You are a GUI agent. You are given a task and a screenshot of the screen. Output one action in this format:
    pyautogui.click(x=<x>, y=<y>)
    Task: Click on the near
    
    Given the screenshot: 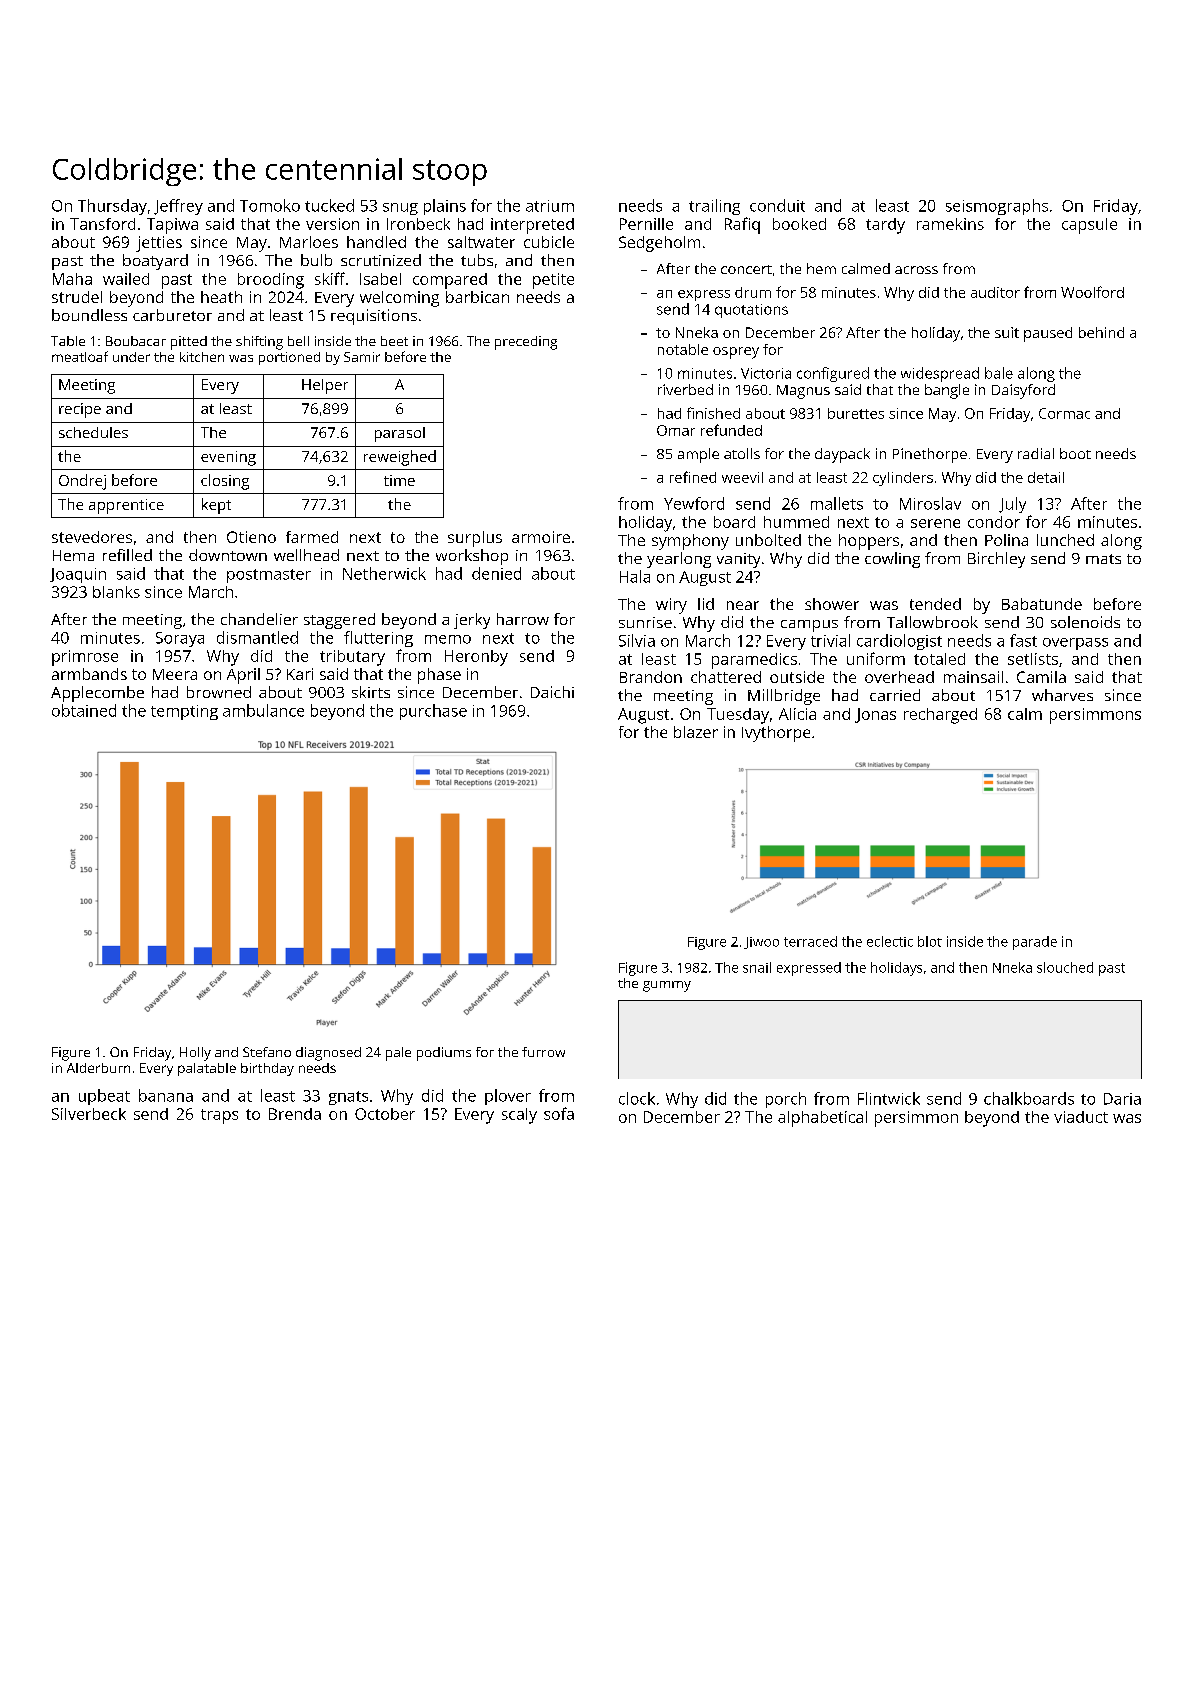 What is the action you would take?
    pyautogui.click(x=743, y=605)
